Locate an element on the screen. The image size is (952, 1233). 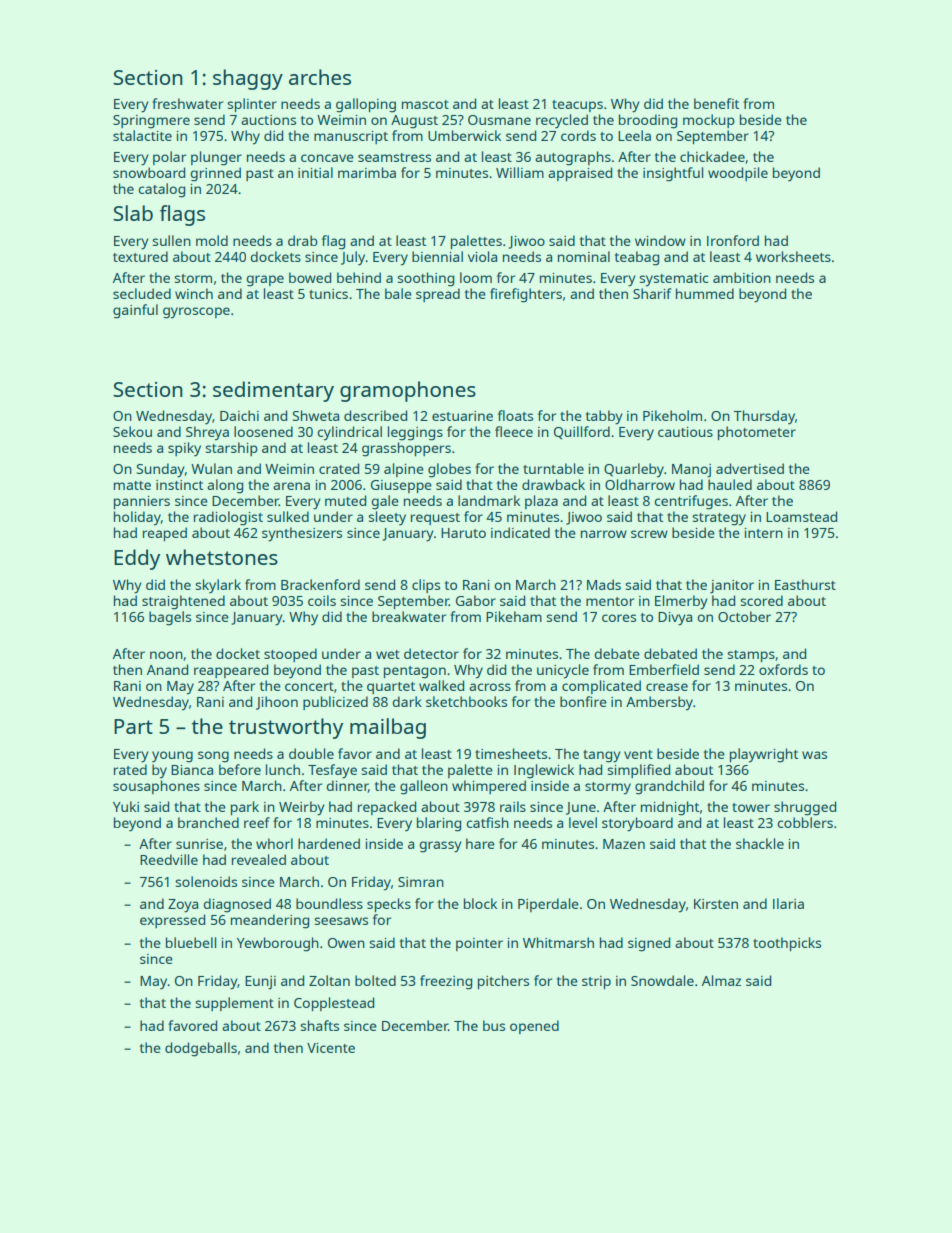
benefit is located at coordinates (716, 103).
